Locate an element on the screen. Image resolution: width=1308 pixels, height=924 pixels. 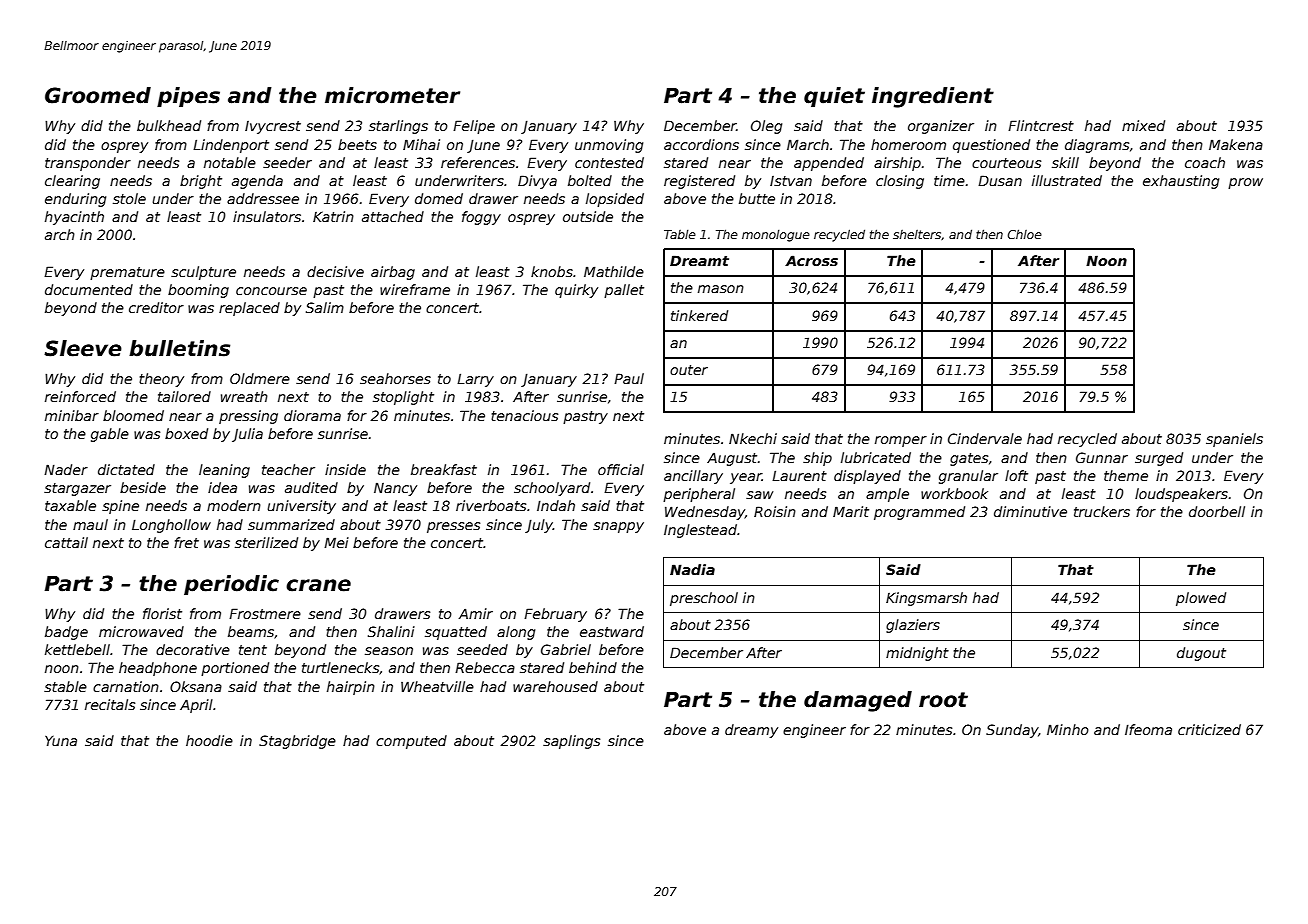
Frostmere is located at coordinates (265, 613).
